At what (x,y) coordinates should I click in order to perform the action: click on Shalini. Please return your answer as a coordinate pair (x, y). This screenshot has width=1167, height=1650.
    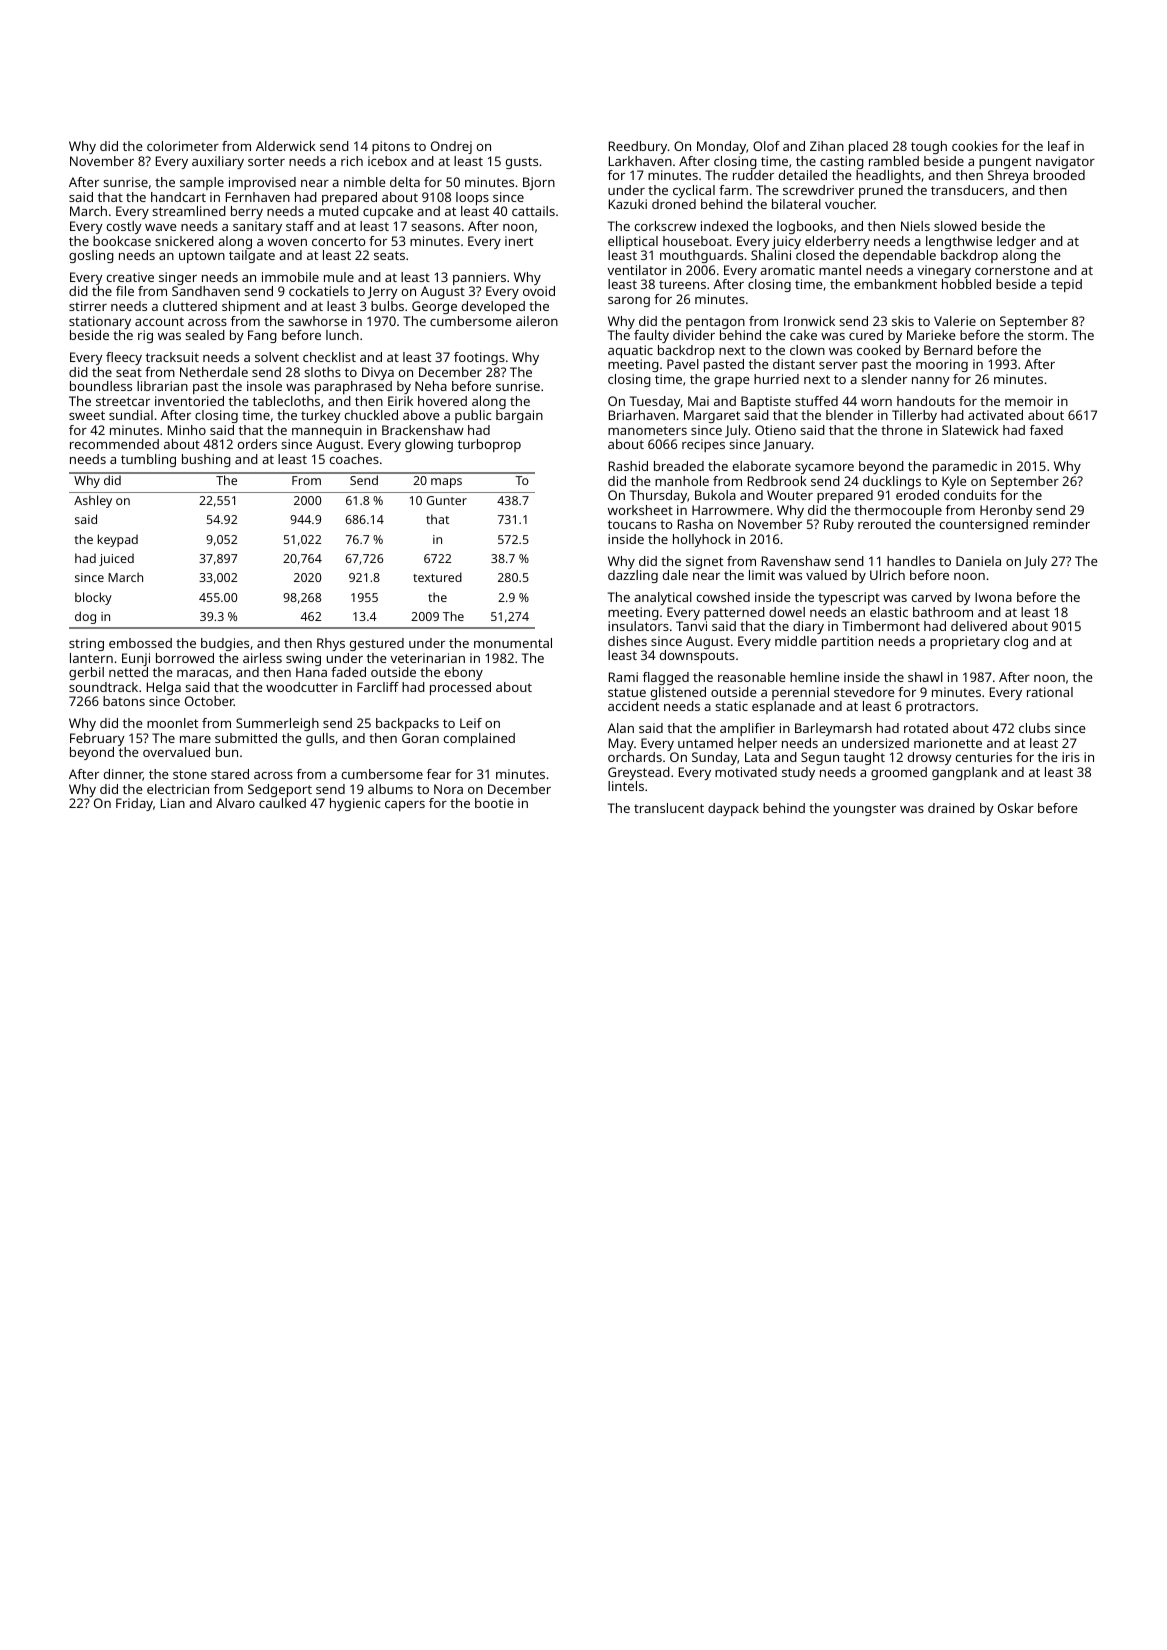
    Looking at the image, I should click on (771, 255).
